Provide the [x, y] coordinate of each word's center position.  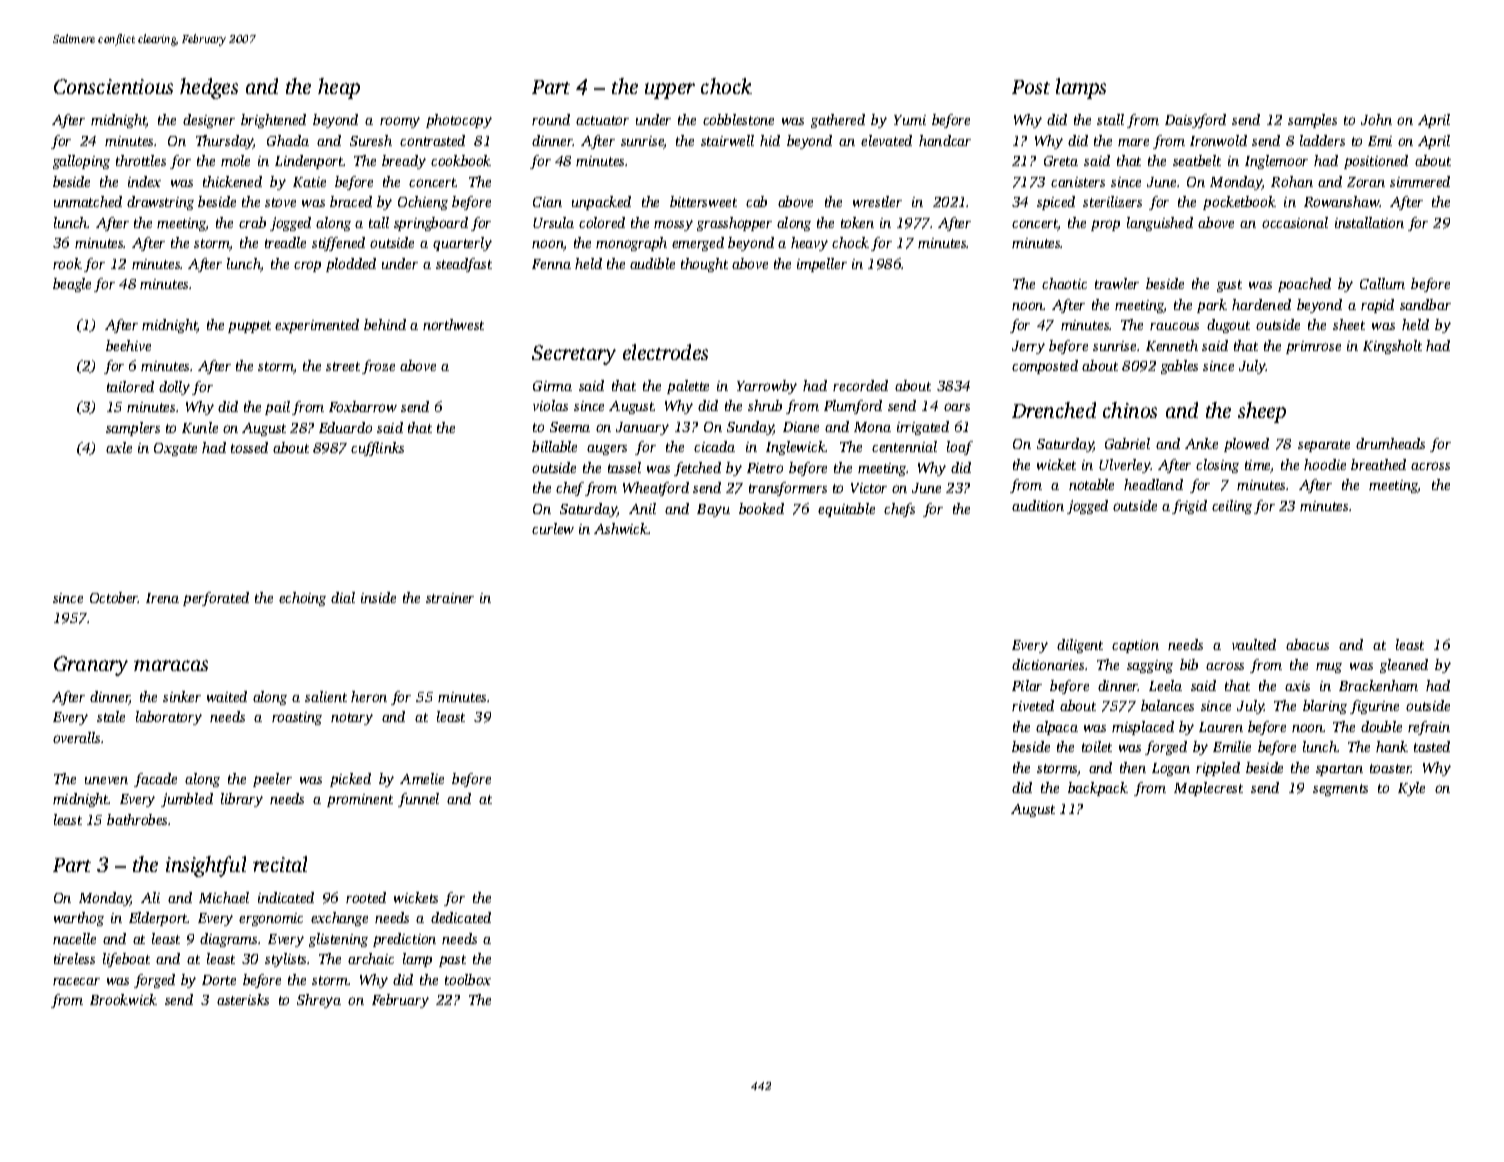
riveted [1033, 705]
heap [339, 88]
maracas [171, 665]
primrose [1313, 347]
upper [670, 91]
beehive [128, 345]
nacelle [74, 938]
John [1376, 119]
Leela [1165, 685]
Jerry [1028, 347]
